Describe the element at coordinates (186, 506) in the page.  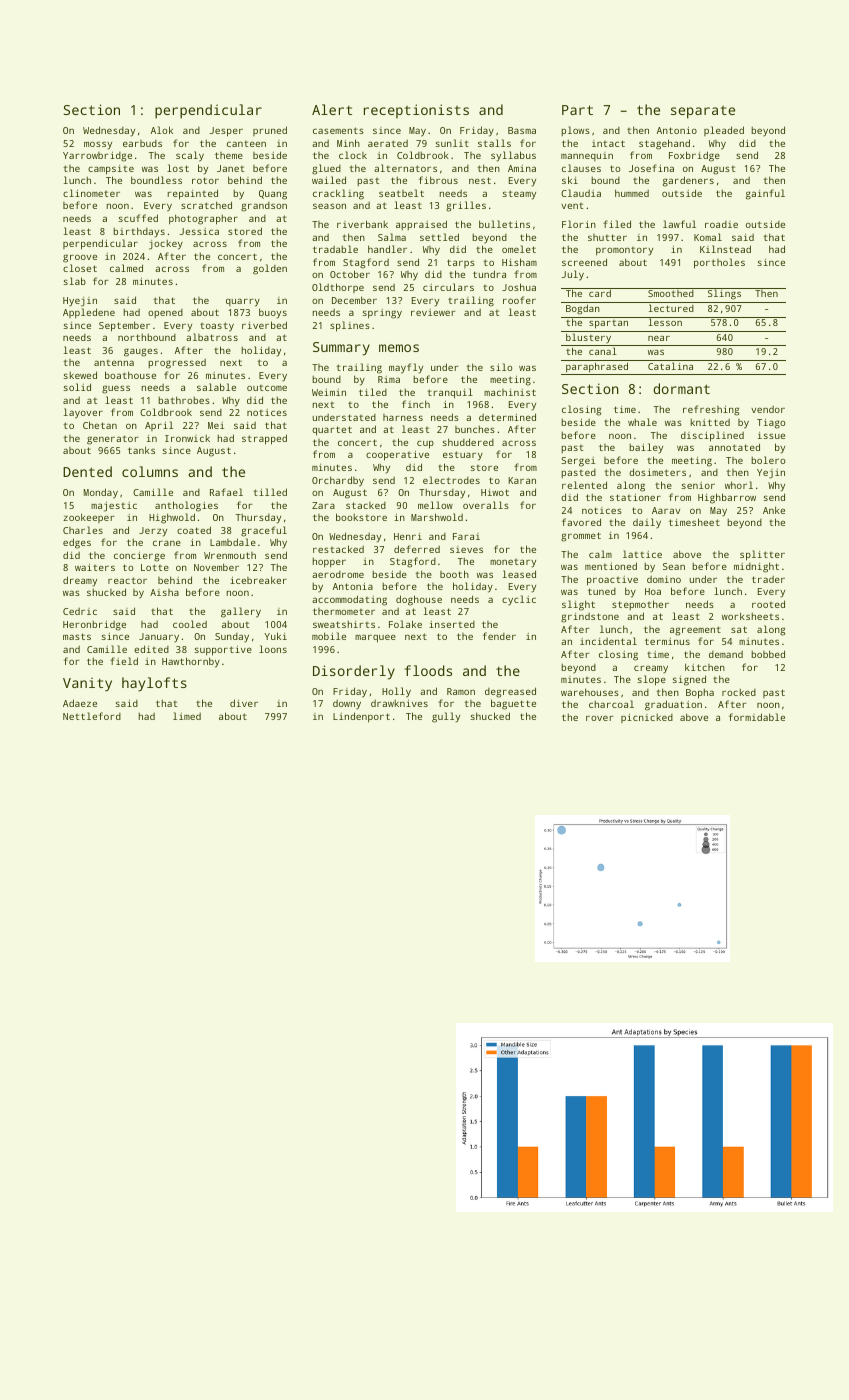
I see `anthologies` at that location.
